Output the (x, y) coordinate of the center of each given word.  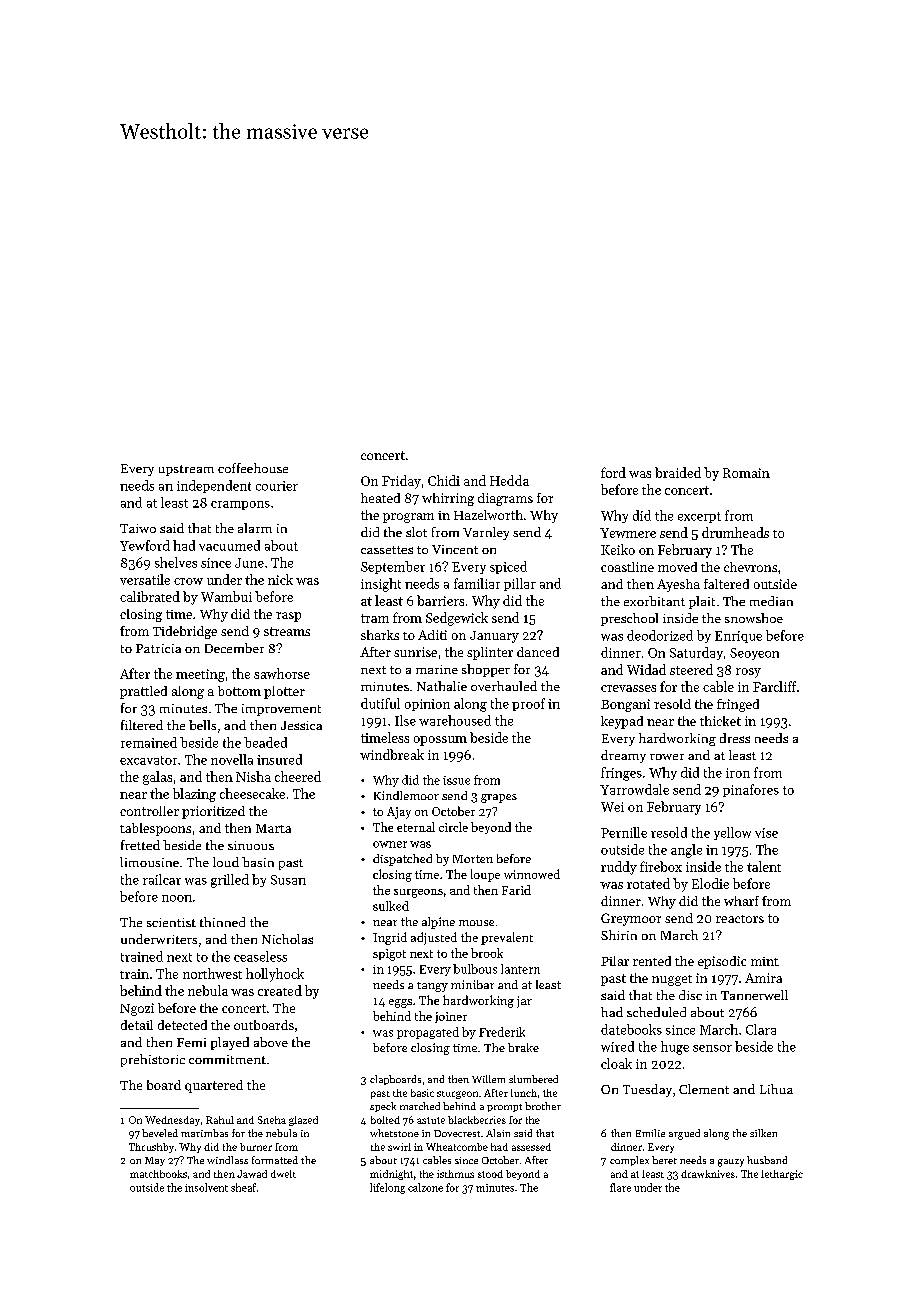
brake (523, 1047)
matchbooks (158, 1174)
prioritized (213, 812)
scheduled (656, 1012)
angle (686, 851)
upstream (186, 470)
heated (380, 498)
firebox (661, 866)
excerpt (699, 517)
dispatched (402, 860)
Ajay (399, 813)
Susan (288, 880)
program (408, 518)
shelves (176, 562)
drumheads (735, 532)
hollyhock (275, 975)
